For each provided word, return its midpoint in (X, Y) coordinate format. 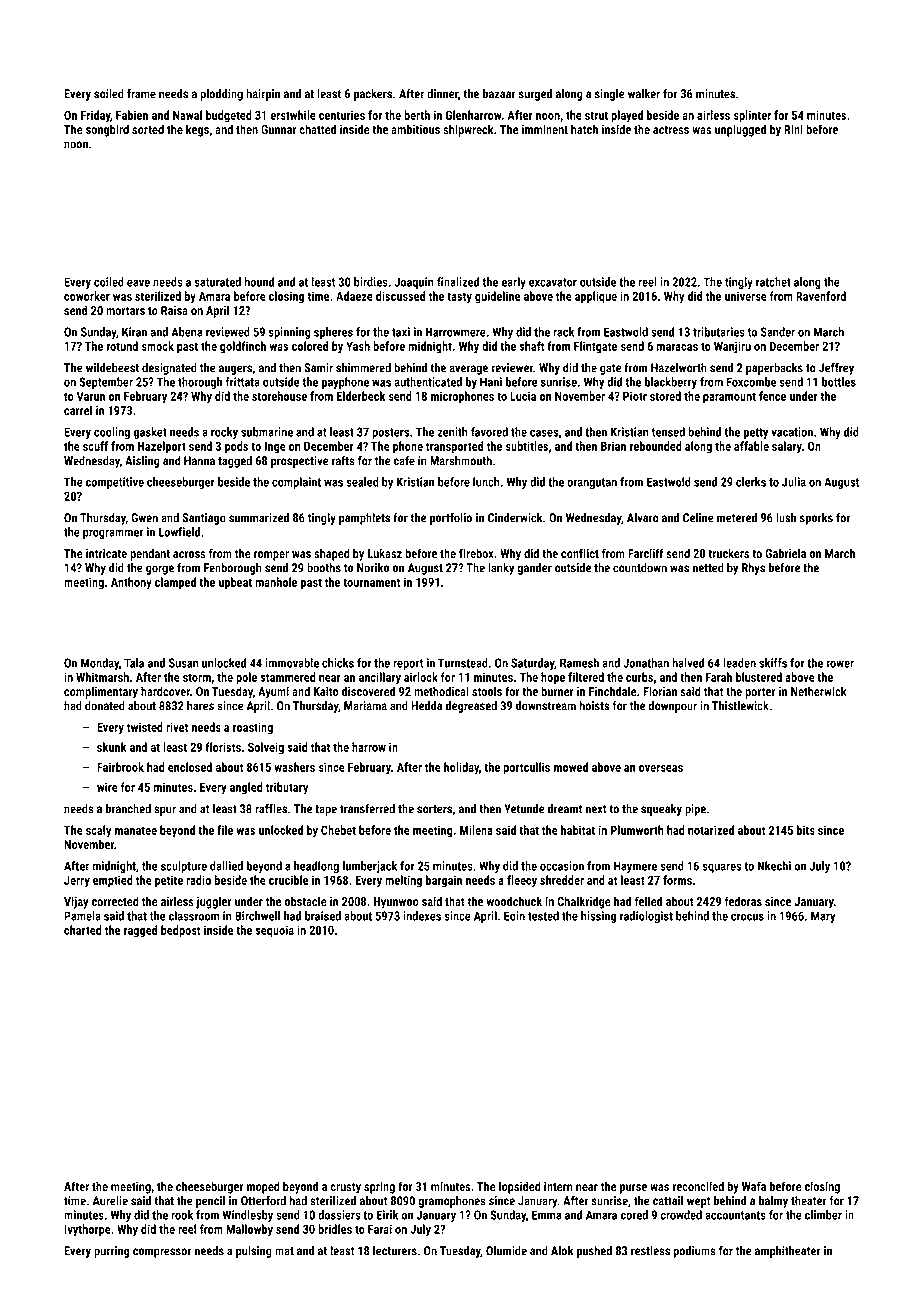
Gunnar (279, 129)
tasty (459, 297)
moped (263, 1187)
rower (840, 664)
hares (200, 706)
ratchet (773, 282)
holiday (461, 768)
